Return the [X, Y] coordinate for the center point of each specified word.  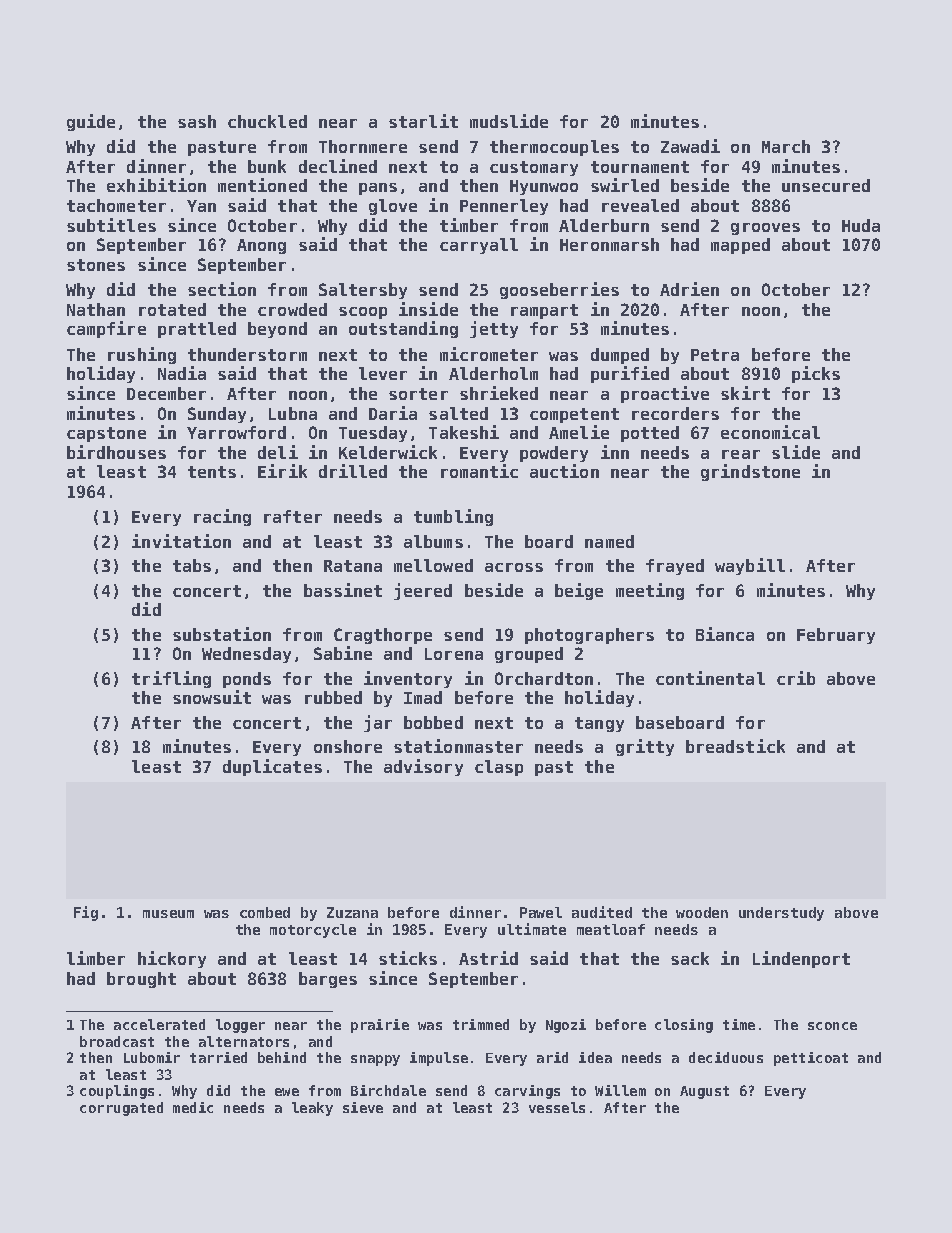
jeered [423, 591]
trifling [171, 679]
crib [796, 678]
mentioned [262, 185]
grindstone [750, 472]
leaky [312, 1109]
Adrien [689, 289]
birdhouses [116, 452]
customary [534, 168]
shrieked [499, 393]
